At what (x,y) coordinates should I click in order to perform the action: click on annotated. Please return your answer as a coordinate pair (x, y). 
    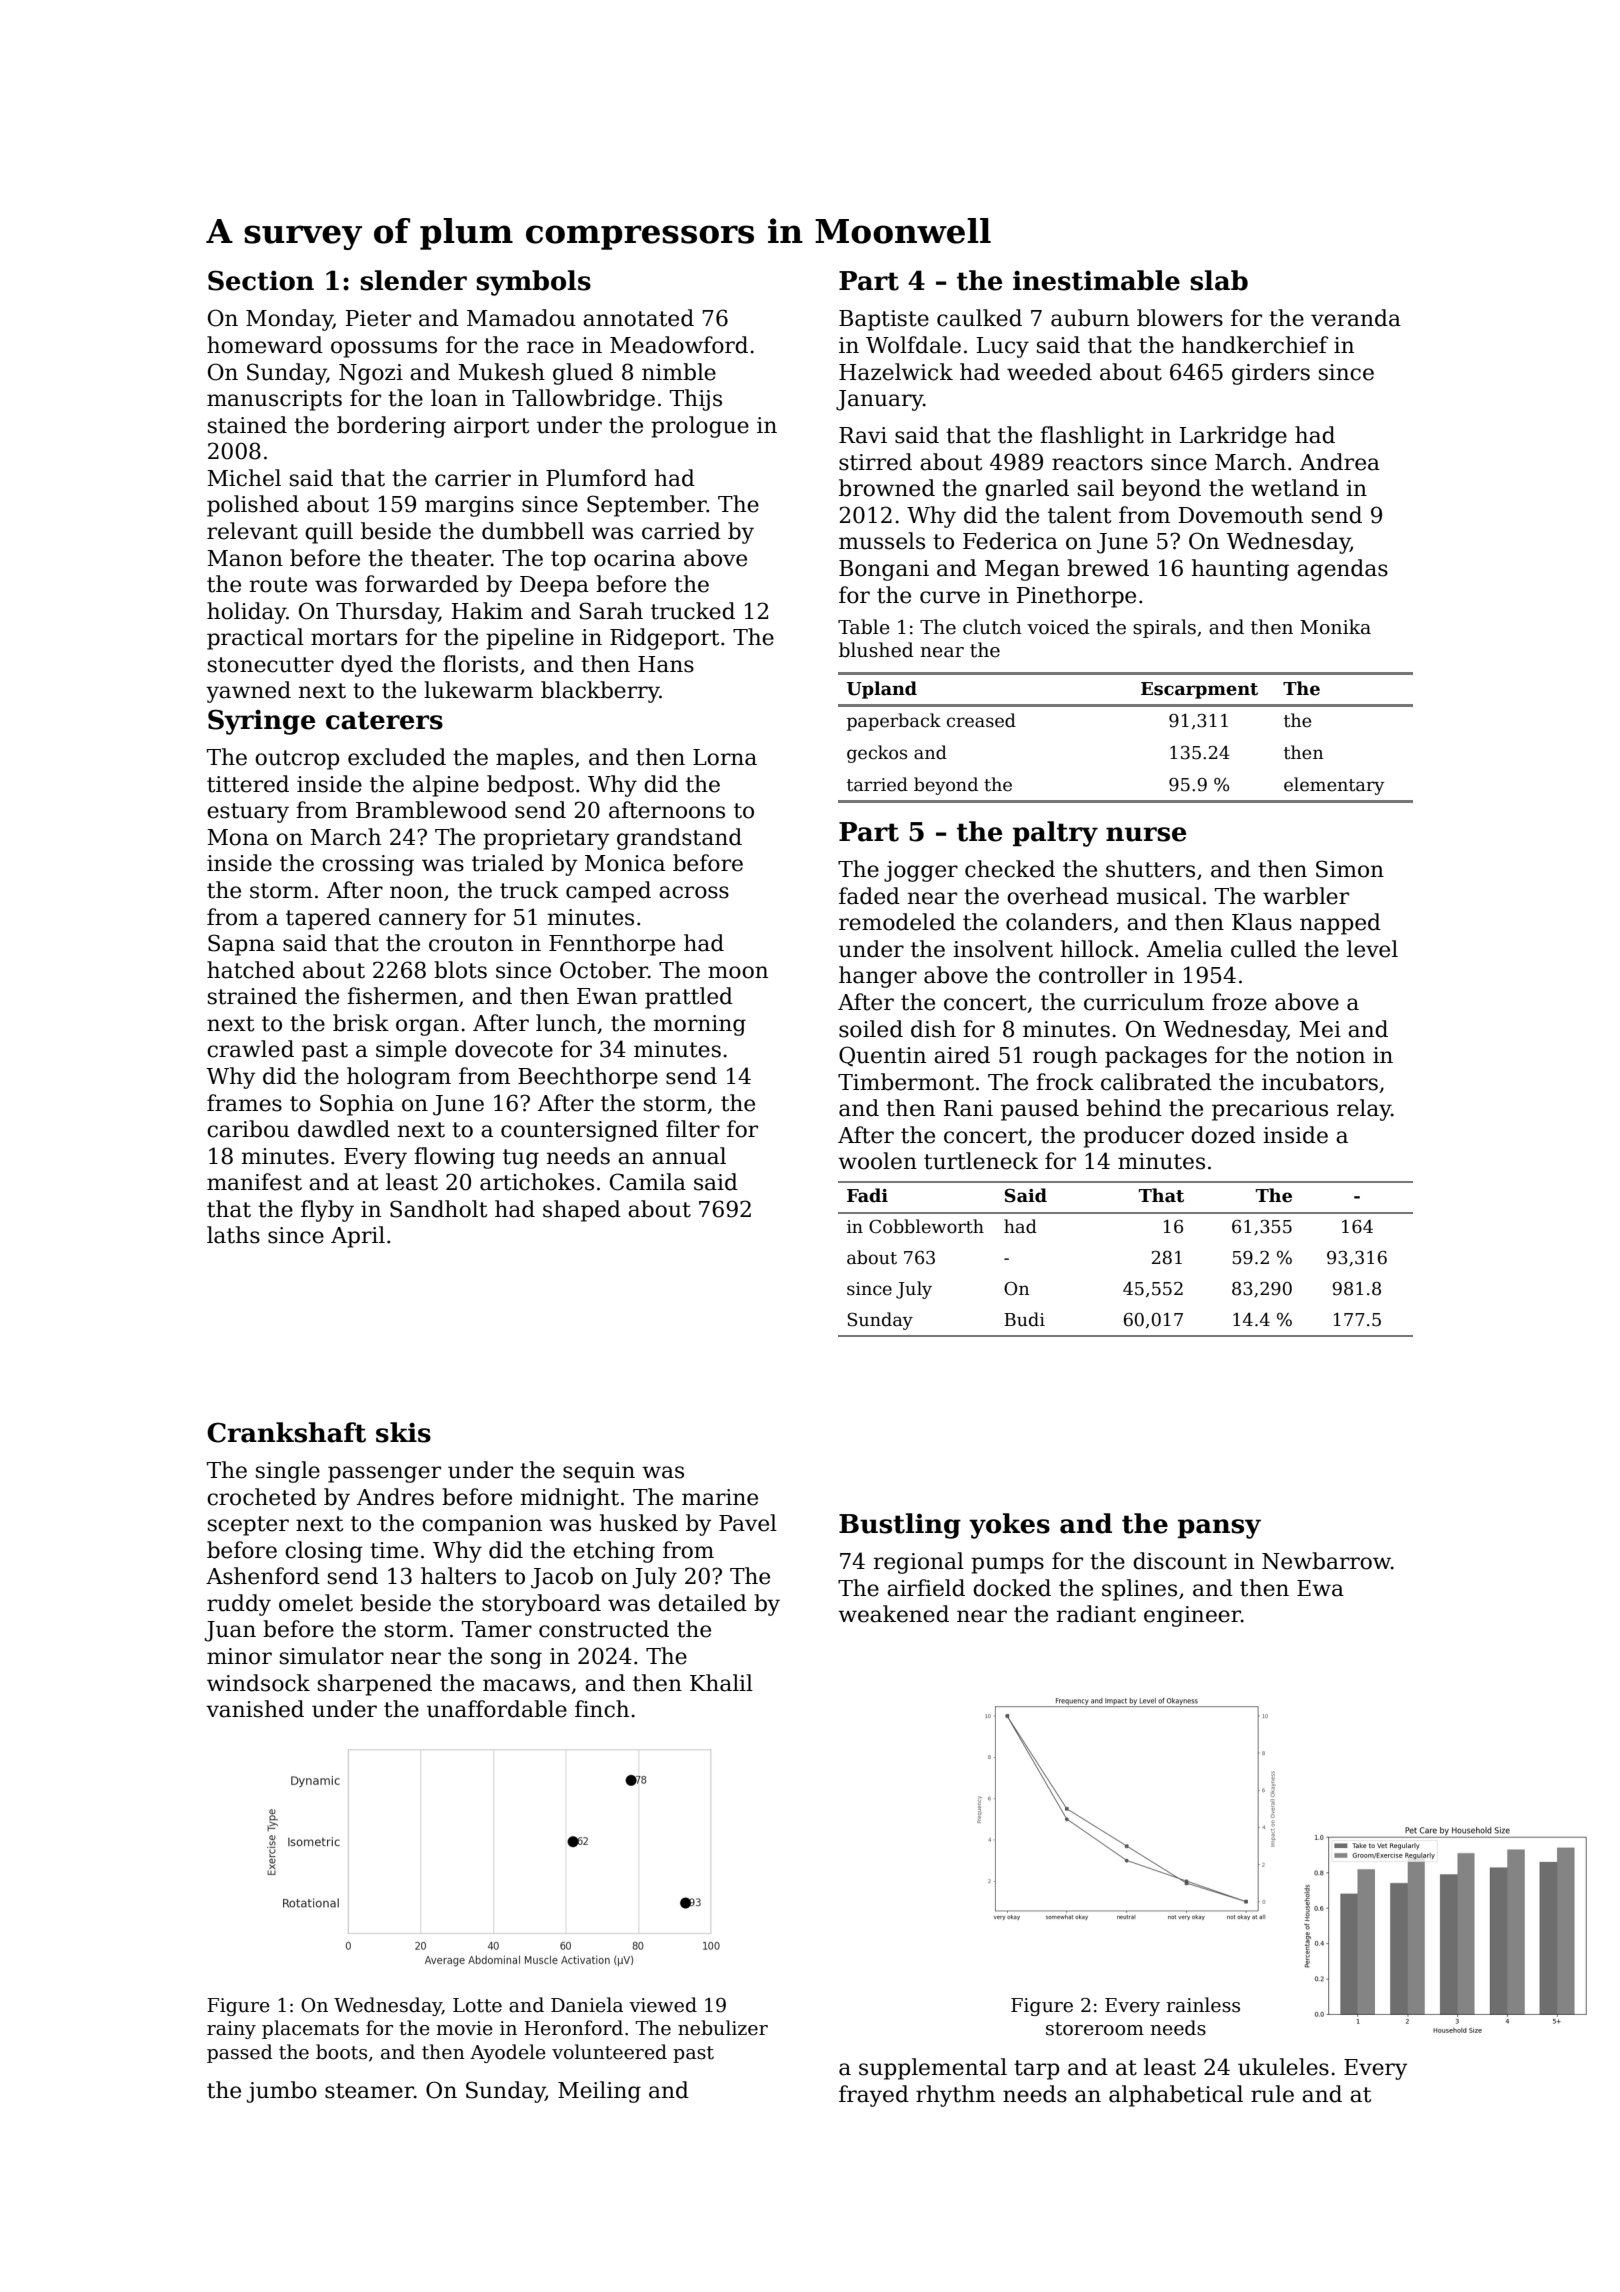
    Looking at the image, I should click on (638, 318).
